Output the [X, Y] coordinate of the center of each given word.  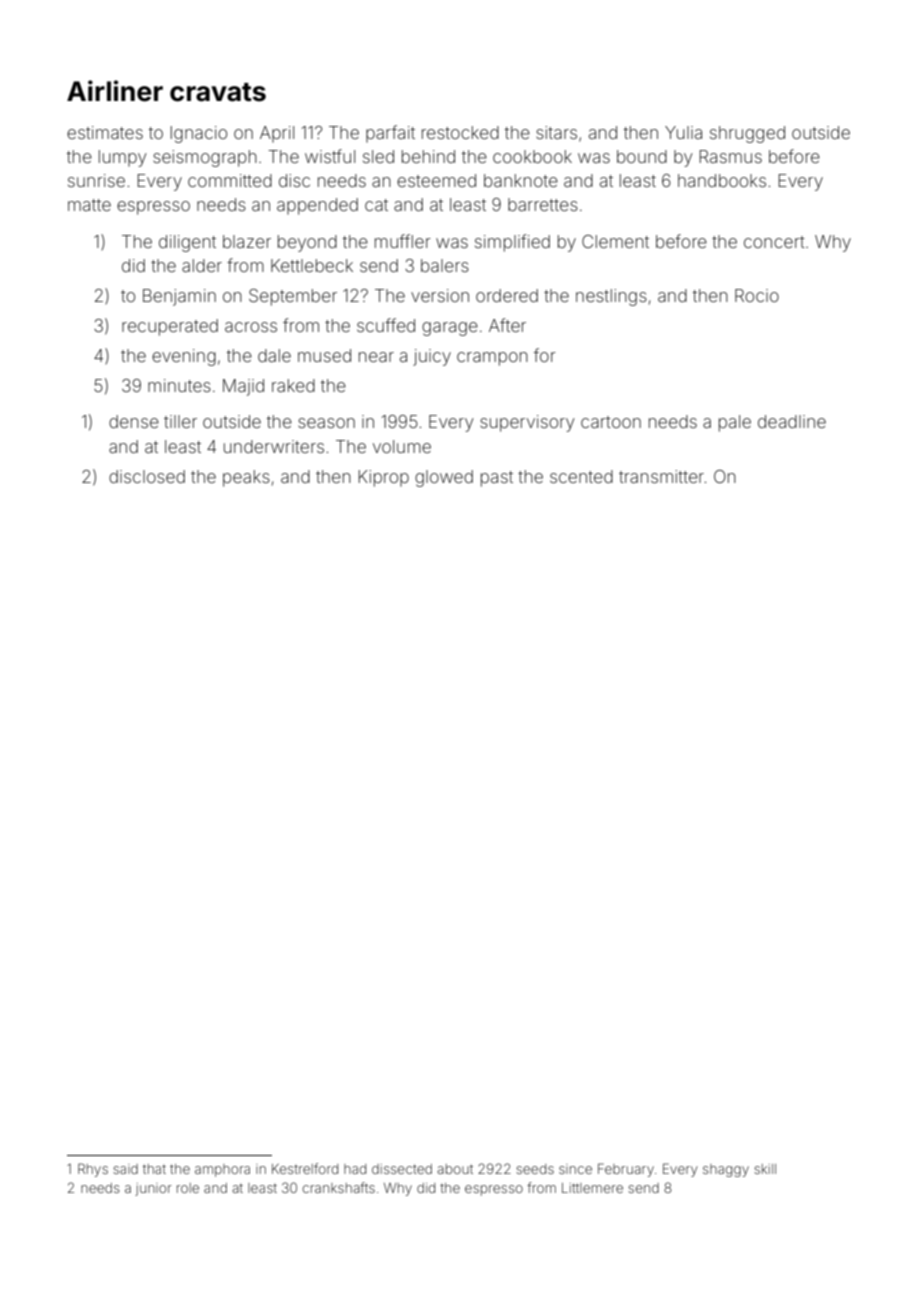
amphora [222, 1170]
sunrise [96, 180]
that [154, 1169]
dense [134, 421]
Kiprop [384, 478]
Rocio [757, 295]
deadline [792, 421]
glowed [444, 478]
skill [765, 1169]
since [575, 1169]
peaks [246, 478]
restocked [460, 132]
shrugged [747, 134]
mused [324, 355]
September [293, 297]
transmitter [661, 476]
